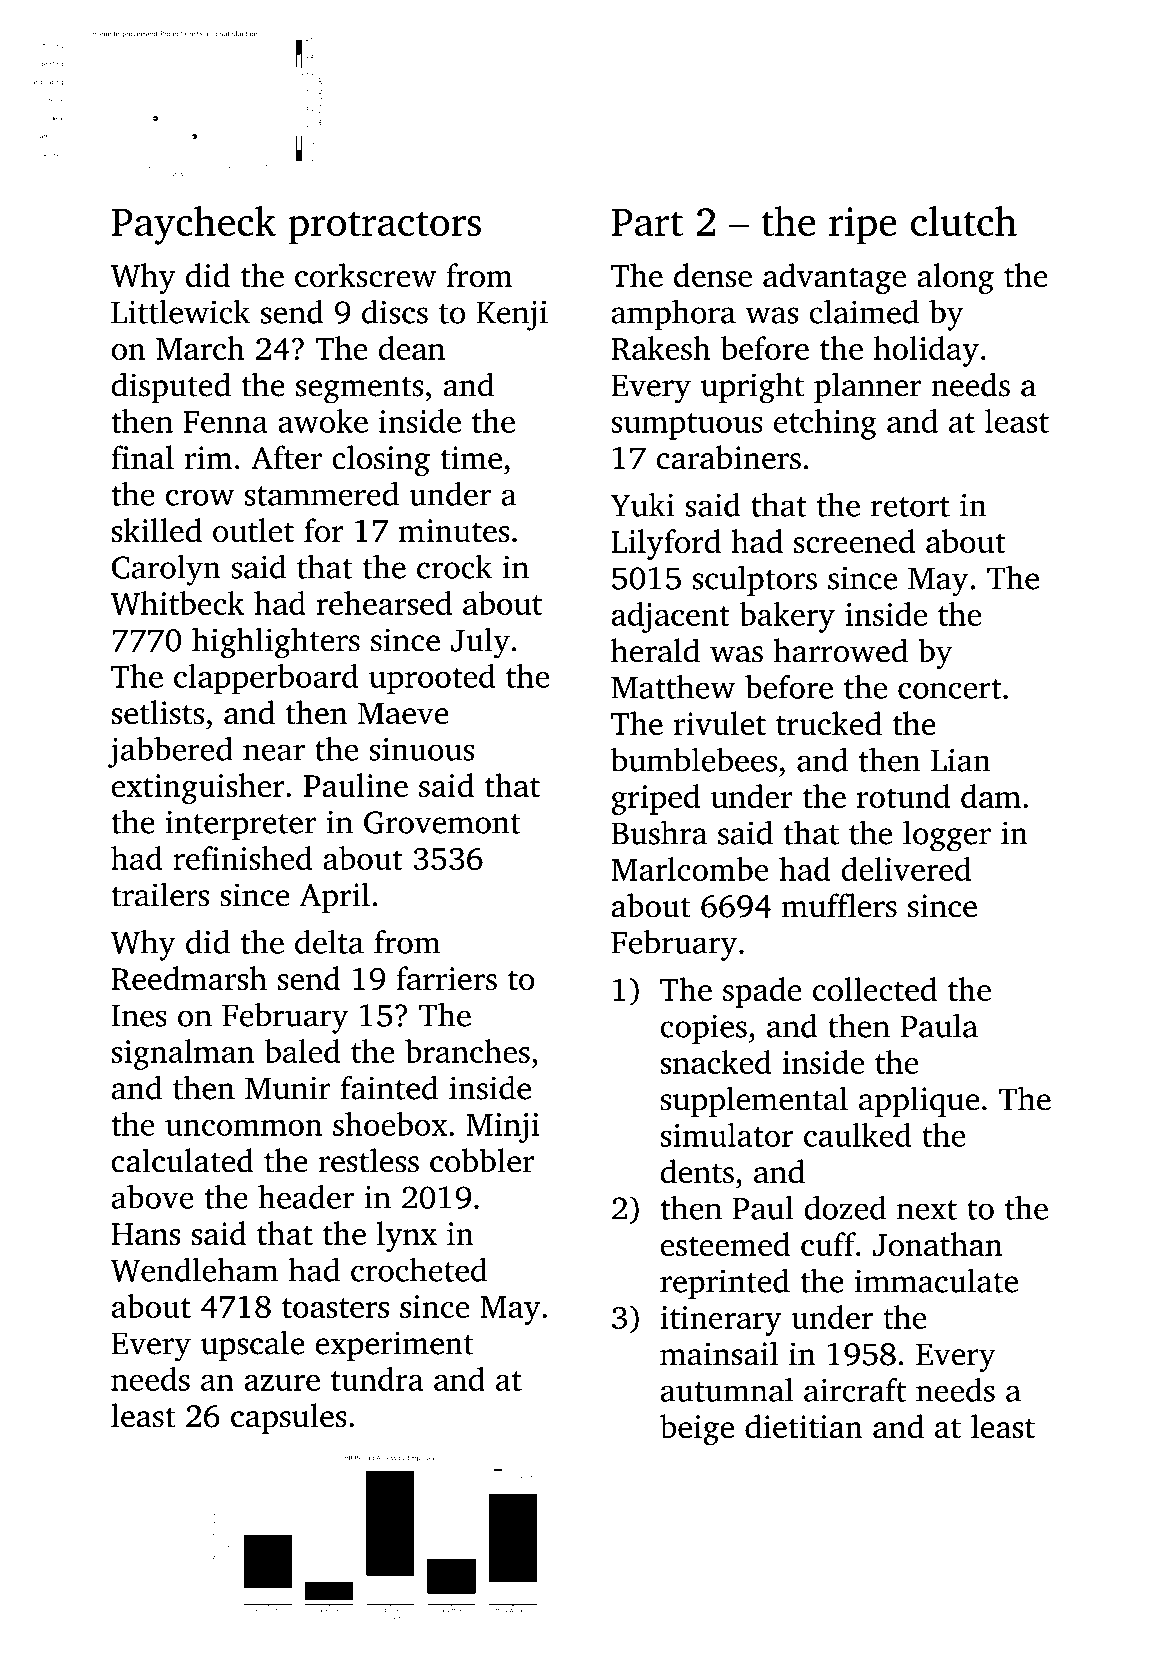 The height and width of the image is (1654, 1165). I want to click on dents, so click(697, 1171).
